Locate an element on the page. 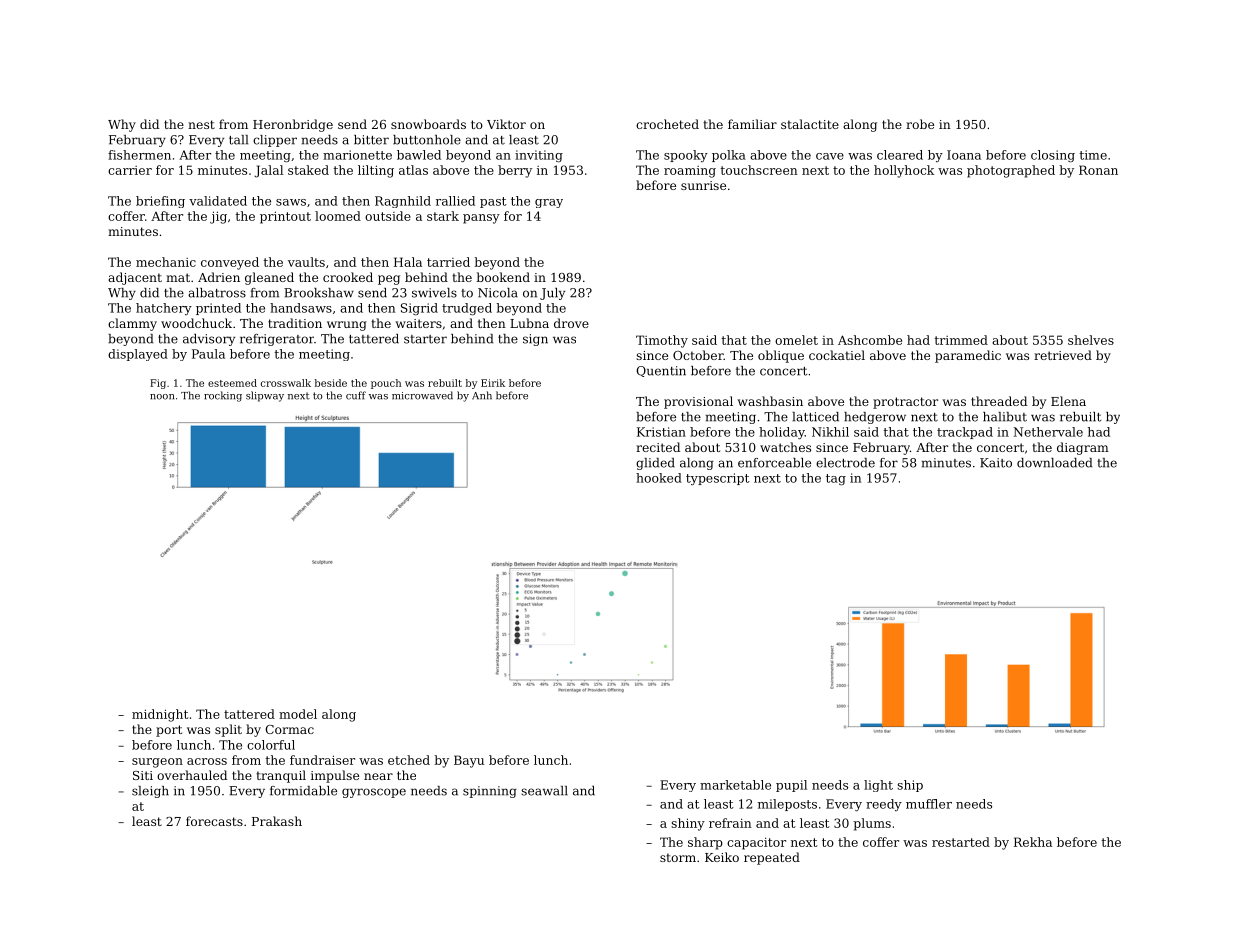 Image resolution: width=1233 pixels, height=952 pixels. cleared is located at coordinates (900, 155).
